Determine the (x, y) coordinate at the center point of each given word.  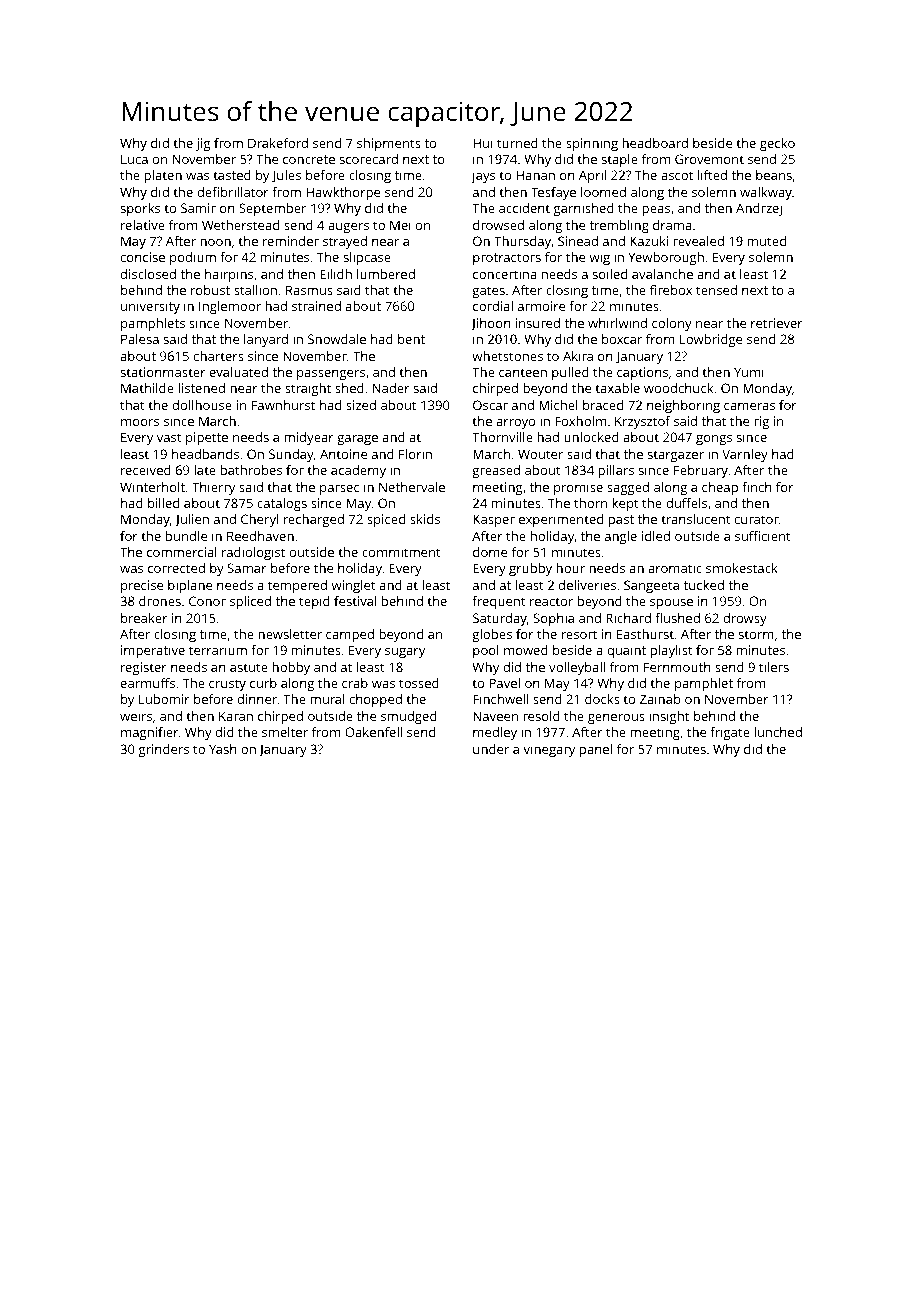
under (491, 749)
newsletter (290, 634)
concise (143, 257)
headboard (655, 143)
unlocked (591, 437)
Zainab (660, 699)
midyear (309, 438)
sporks (140, 209)
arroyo (515, 424)
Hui (483, 143)
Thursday (522, 242)
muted (767, 241)
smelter (285, 732)
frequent (499, 602)
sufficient (763, 536)
